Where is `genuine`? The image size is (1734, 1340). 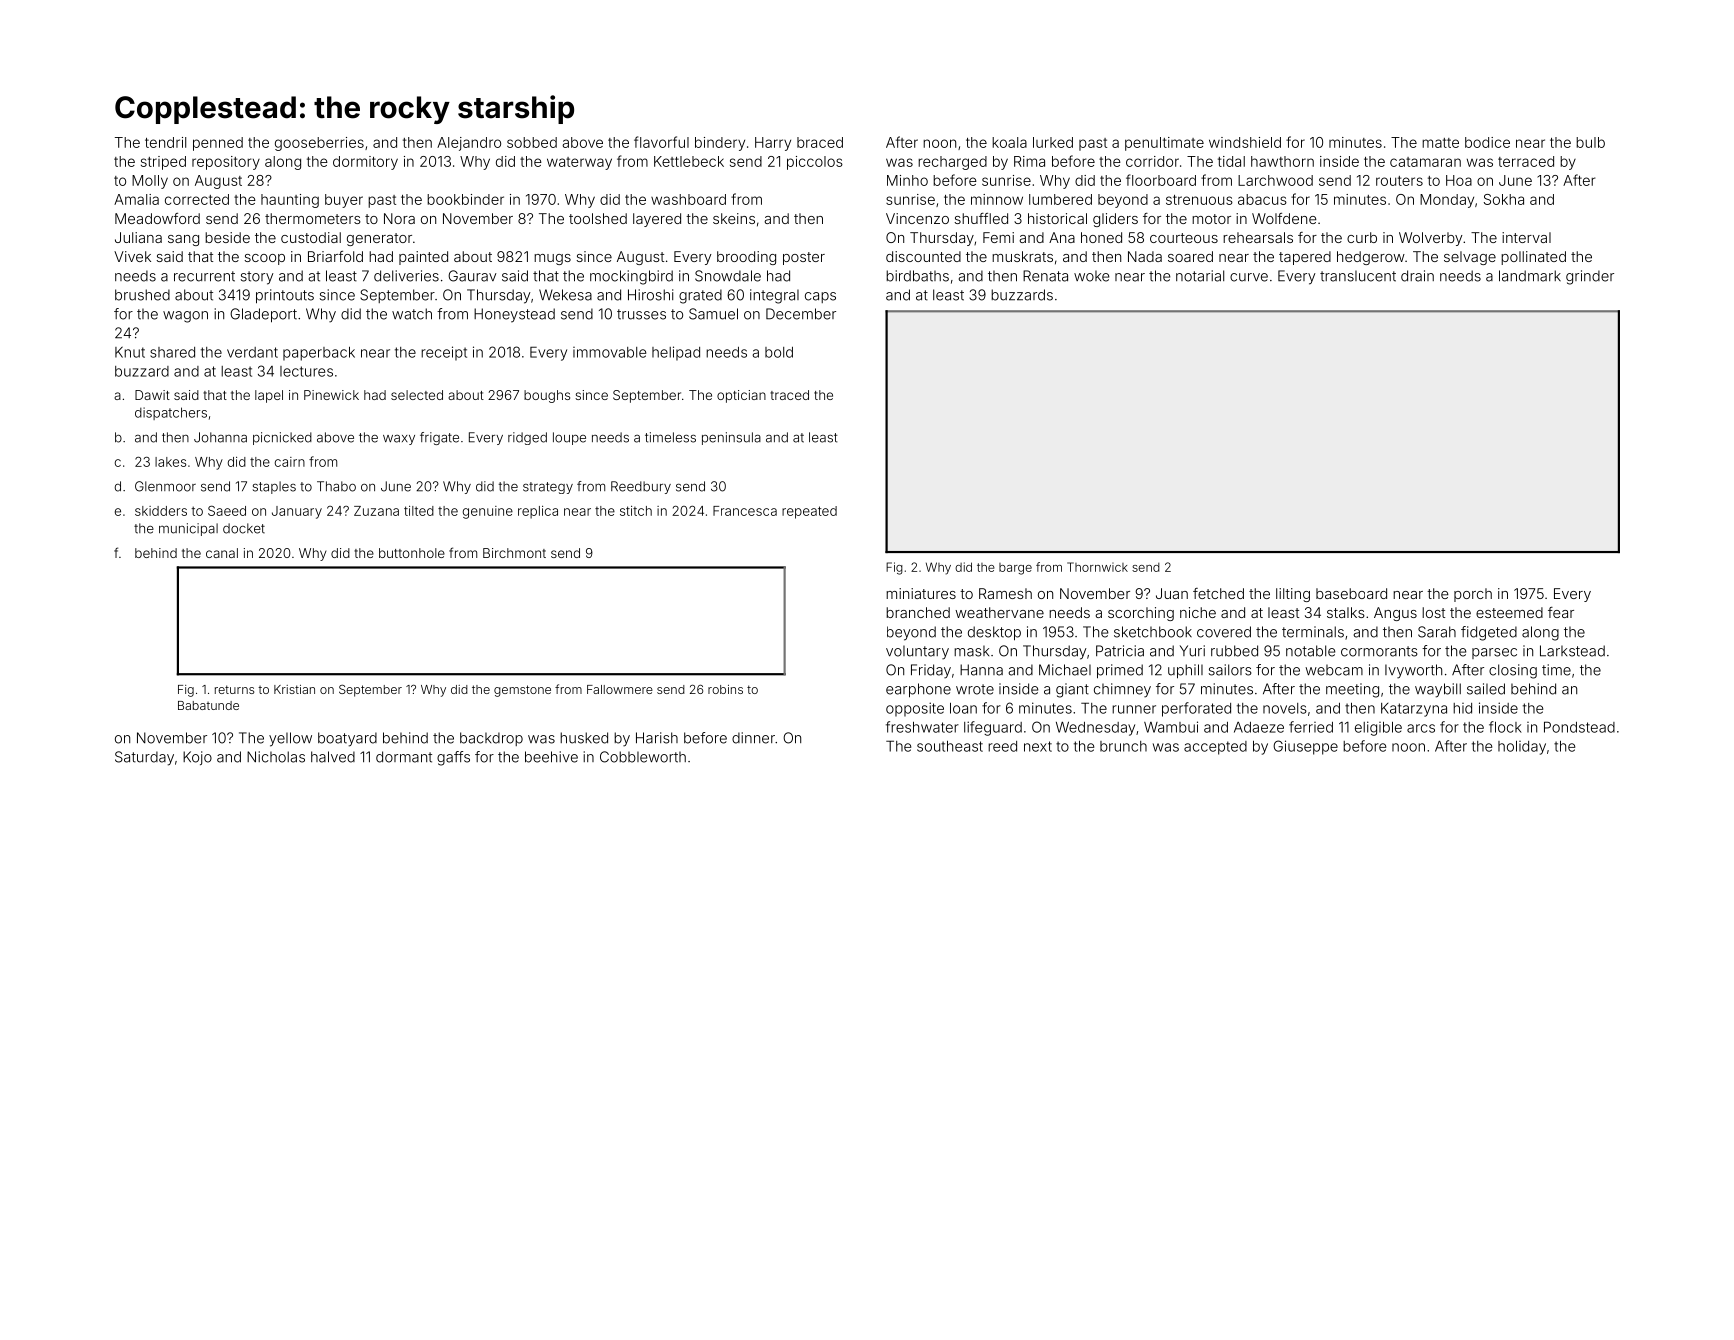
genuine is located at coordinates (488, 512).
